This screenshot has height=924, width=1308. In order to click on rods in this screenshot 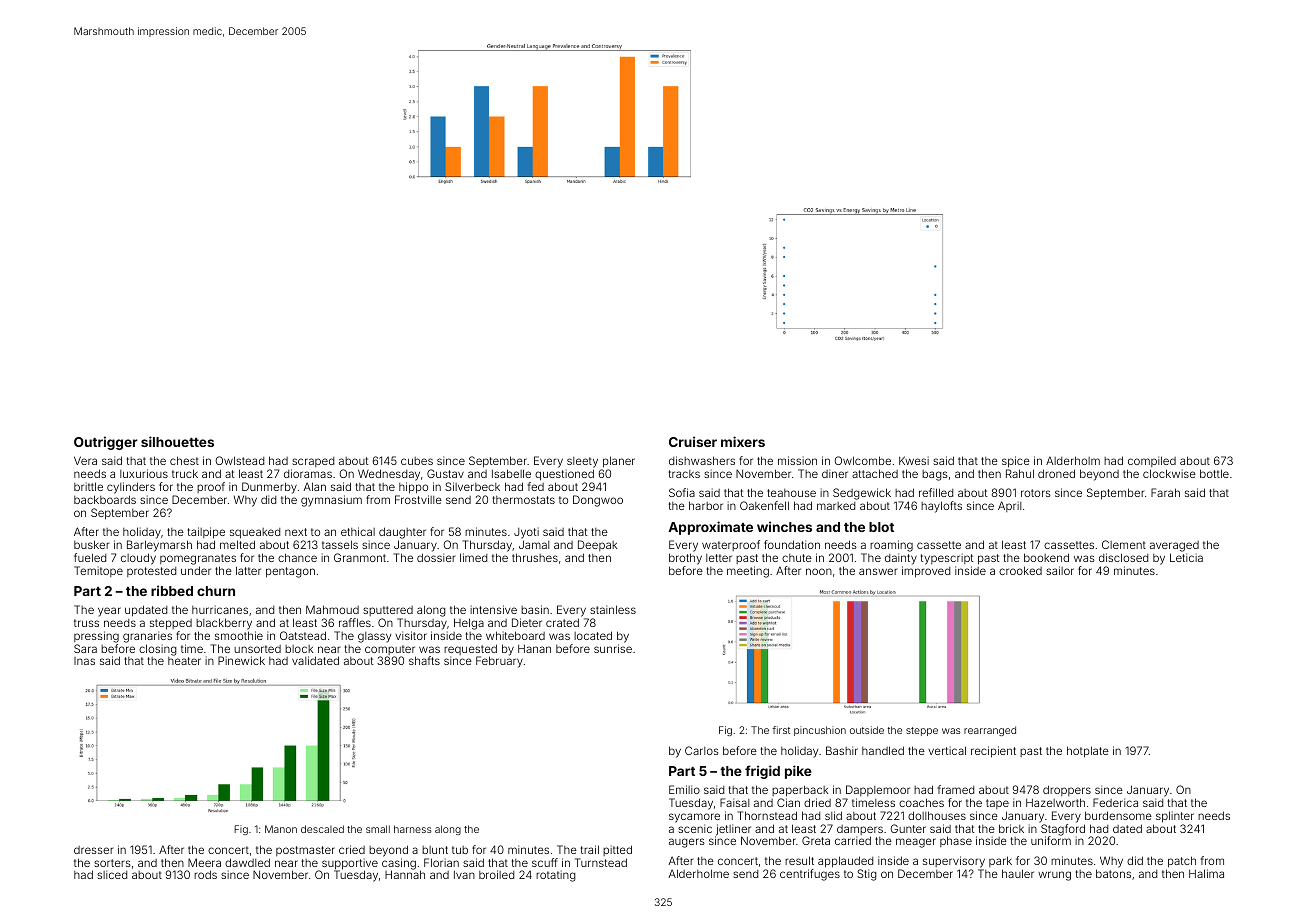, I will do `click(205, 874)`.
